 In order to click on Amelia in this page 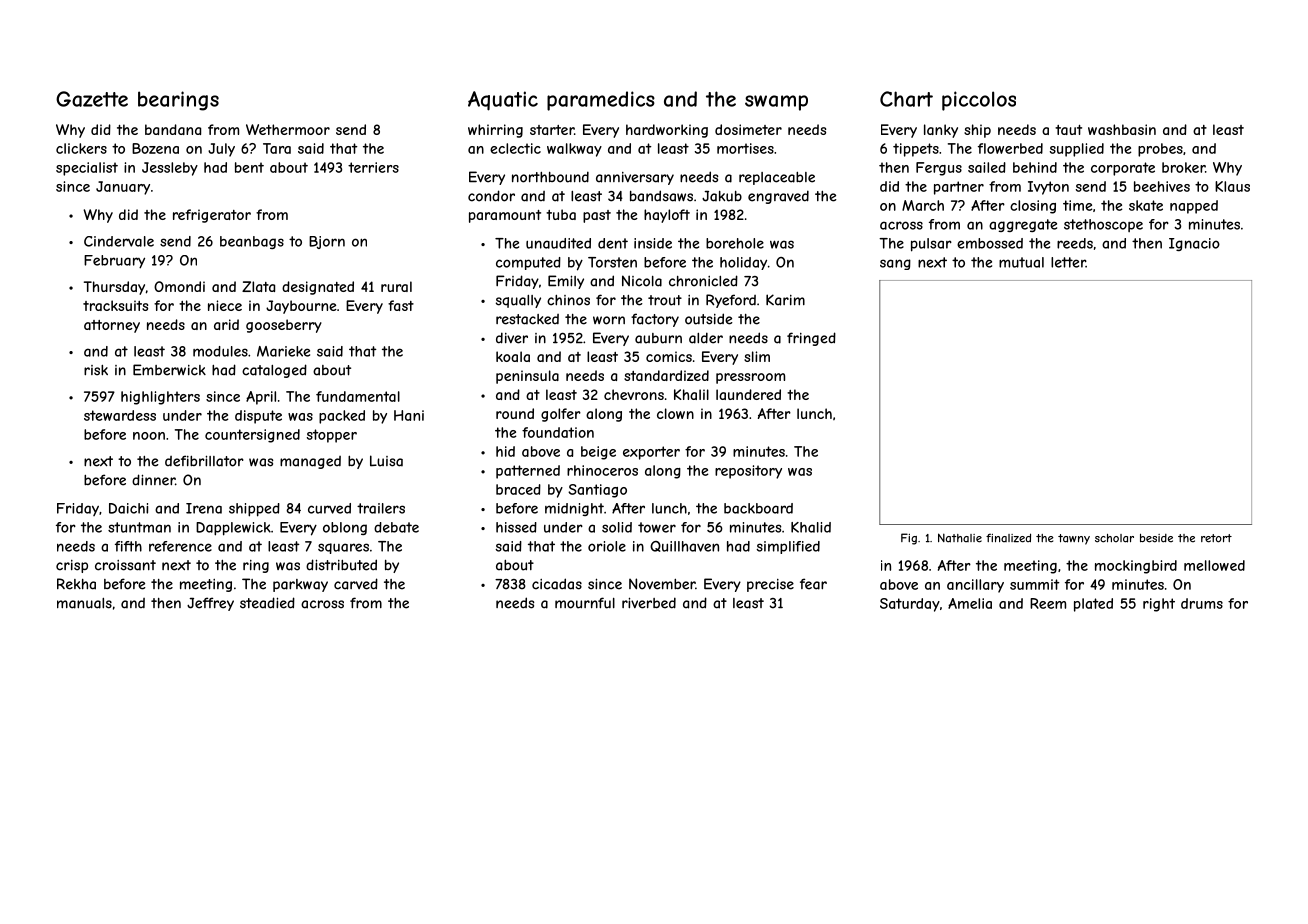, I will do `click(970, 603)`.
